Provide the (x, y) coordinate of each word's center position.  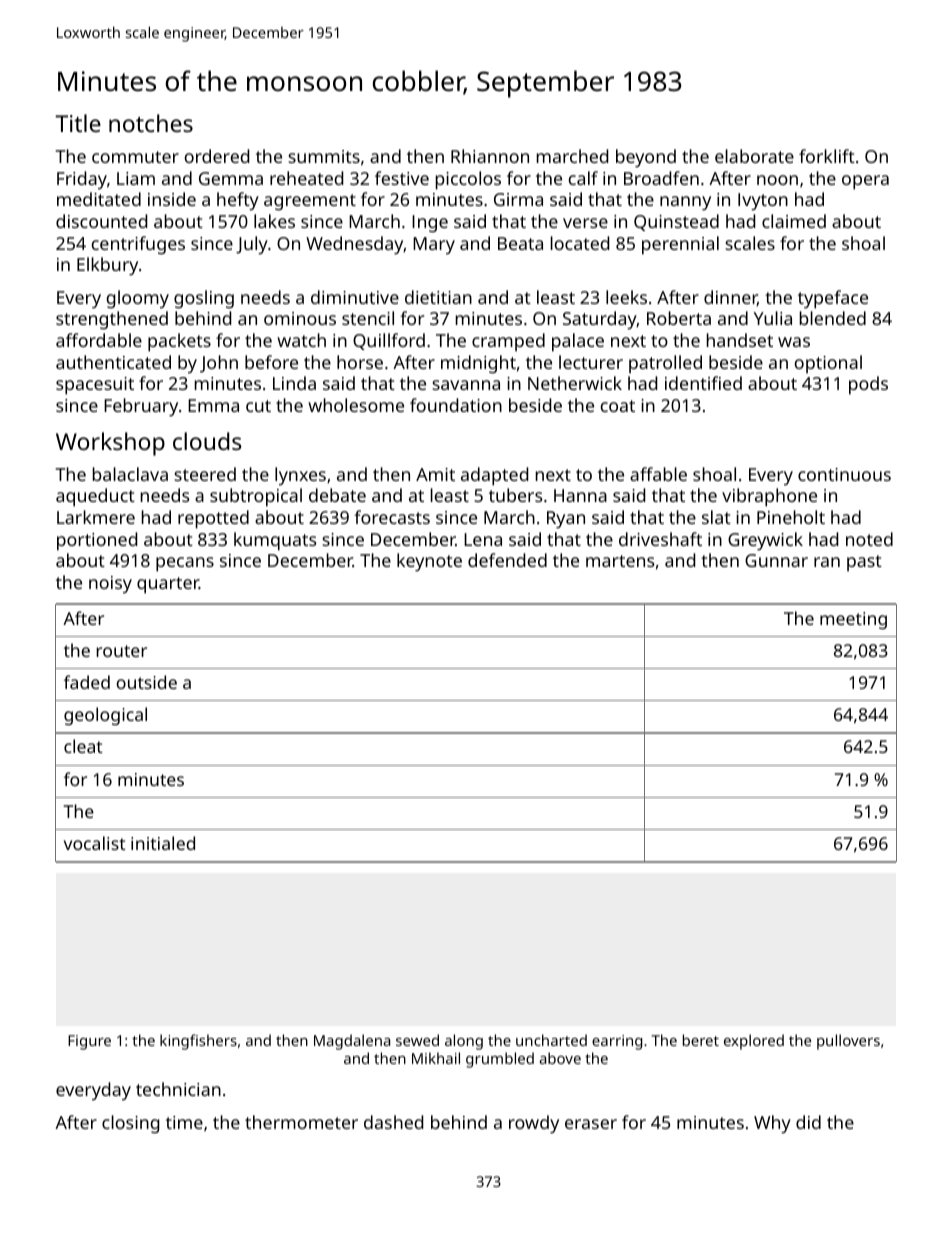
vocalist (94, 843)
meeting (853, 620)
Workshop (110, 444)
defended (507, 560)
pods (868, 385)
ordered (217, 156)
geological (105, 716)
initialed (163, 843)
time (184, 1122)
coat (618, 406)
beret (701, 1040)
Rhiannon (490, 156)
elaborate (754, 156)
